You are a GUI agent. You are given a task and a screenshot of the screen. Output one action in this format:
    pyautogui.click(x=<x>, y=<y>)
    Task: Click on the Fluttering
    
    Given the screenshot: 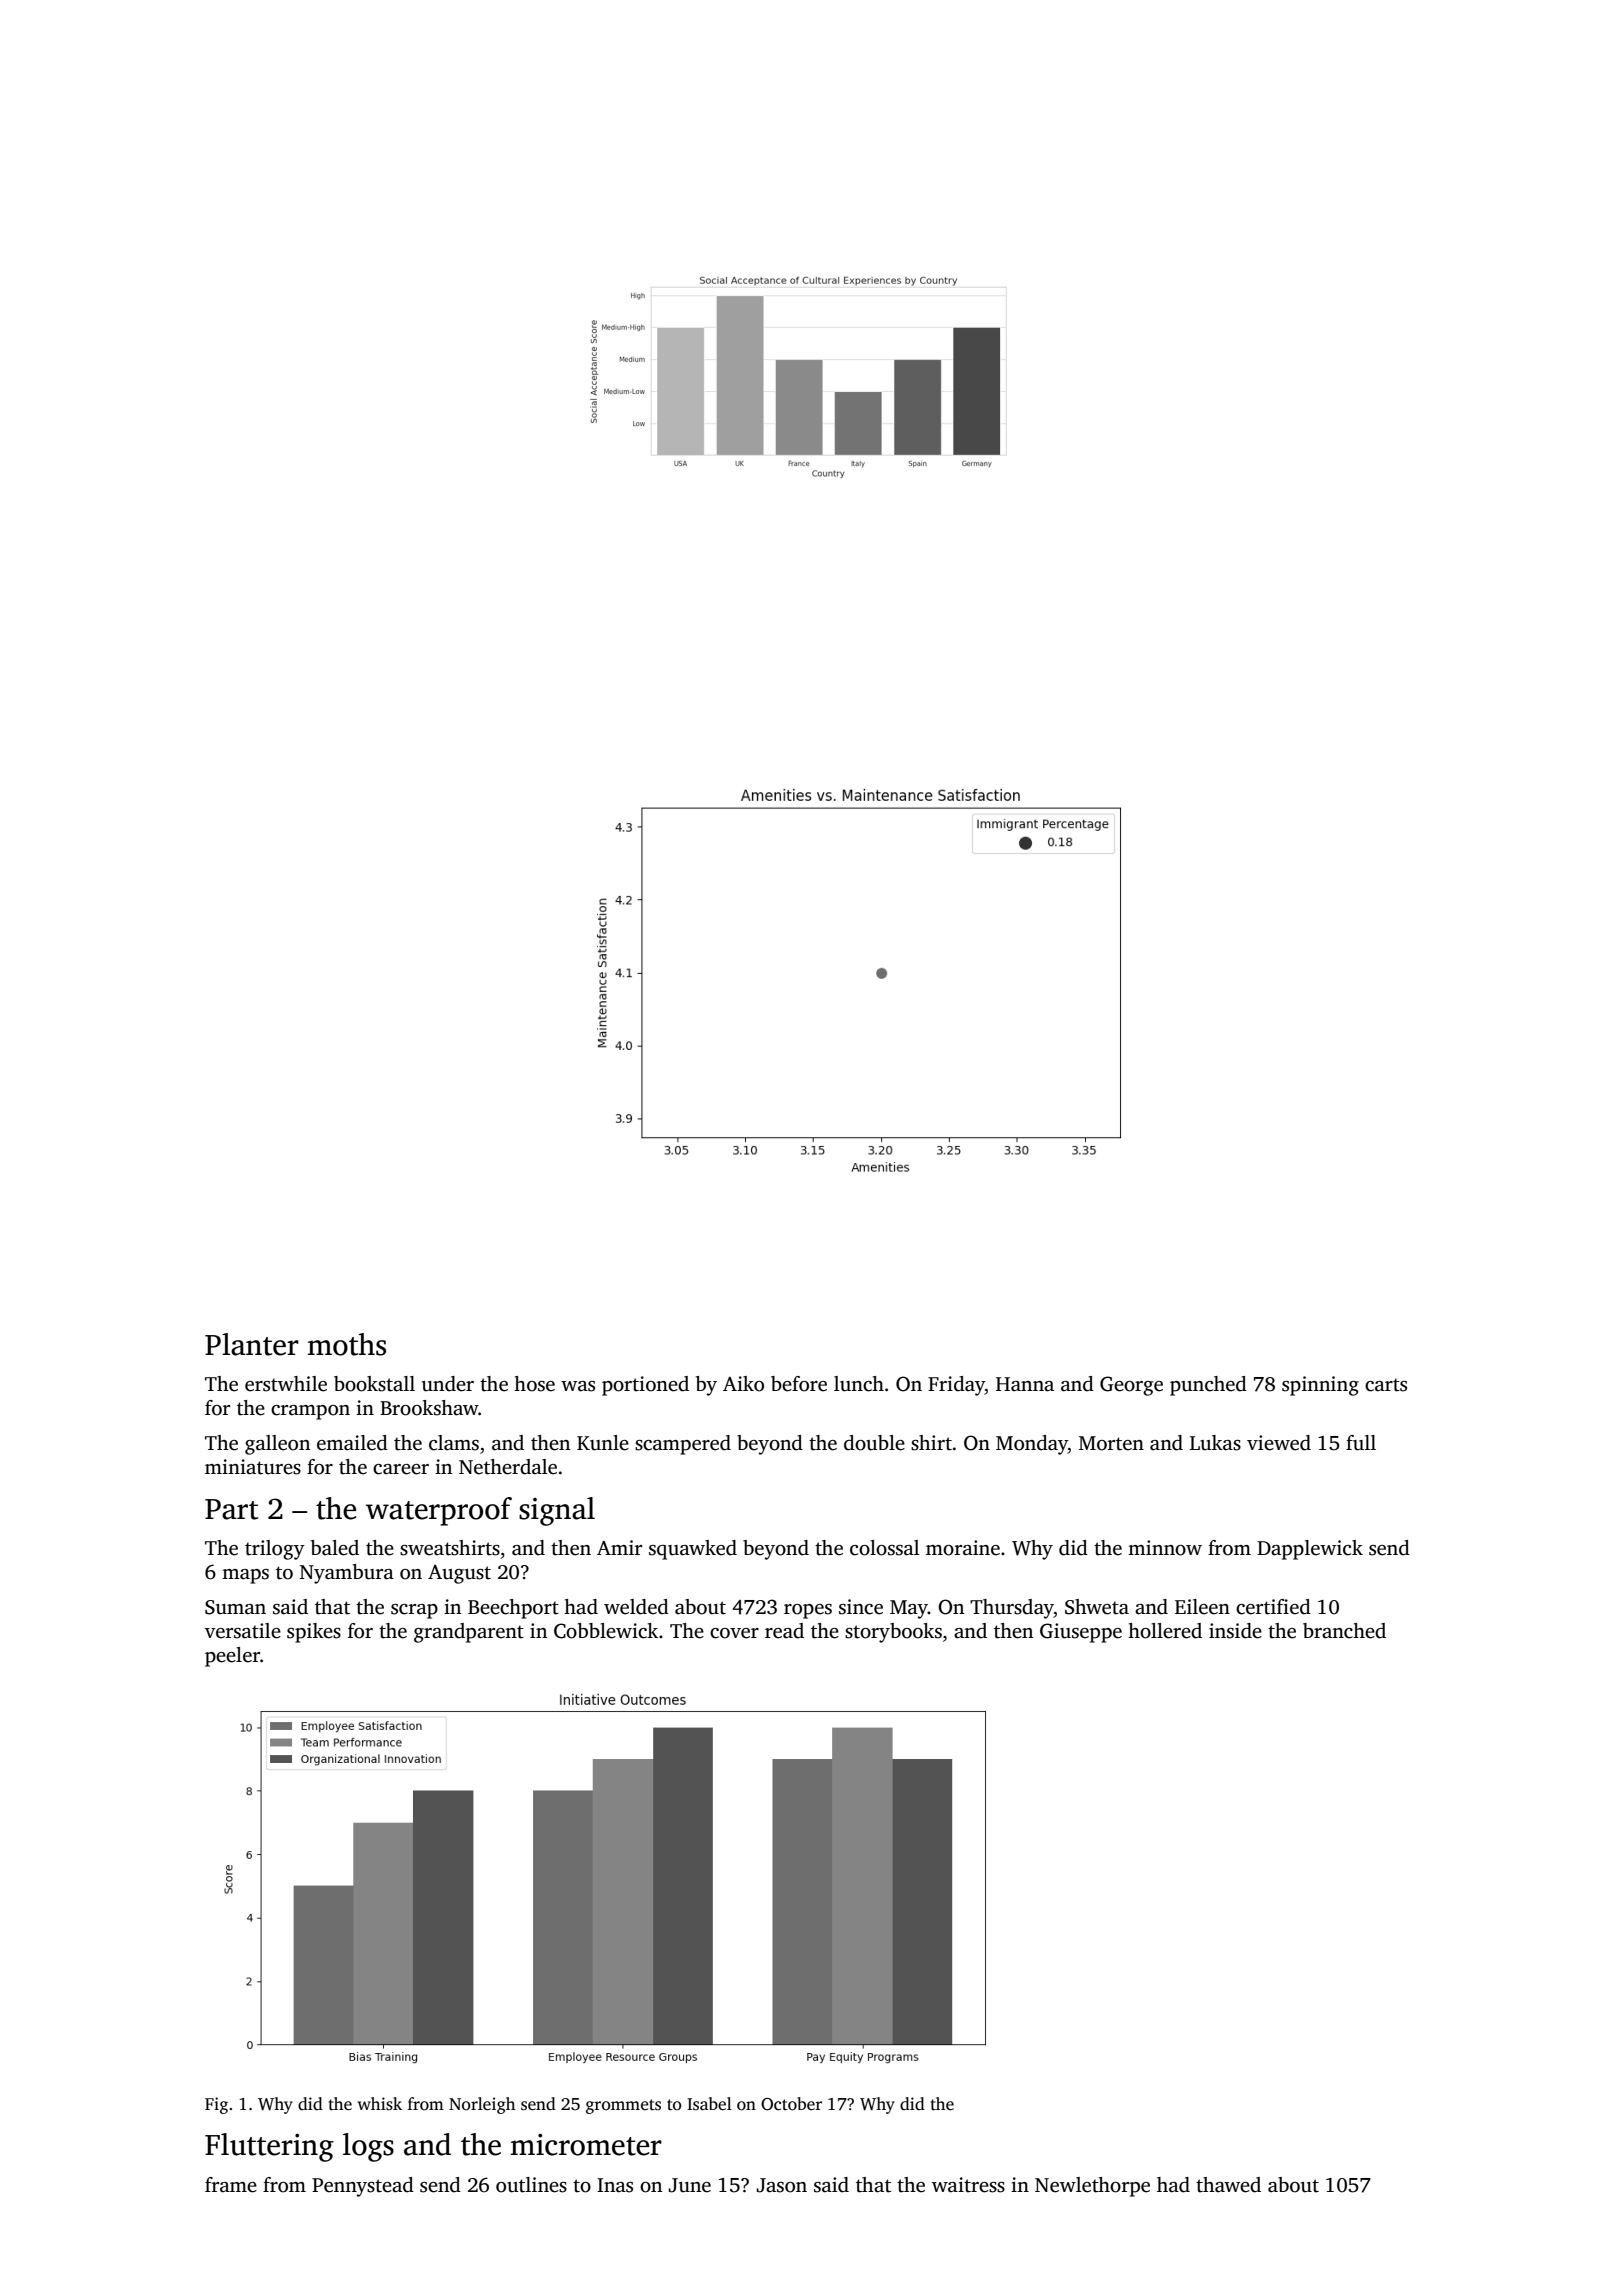 What is the action you would take?
    pyautogui.click(x=269, y=2147)
